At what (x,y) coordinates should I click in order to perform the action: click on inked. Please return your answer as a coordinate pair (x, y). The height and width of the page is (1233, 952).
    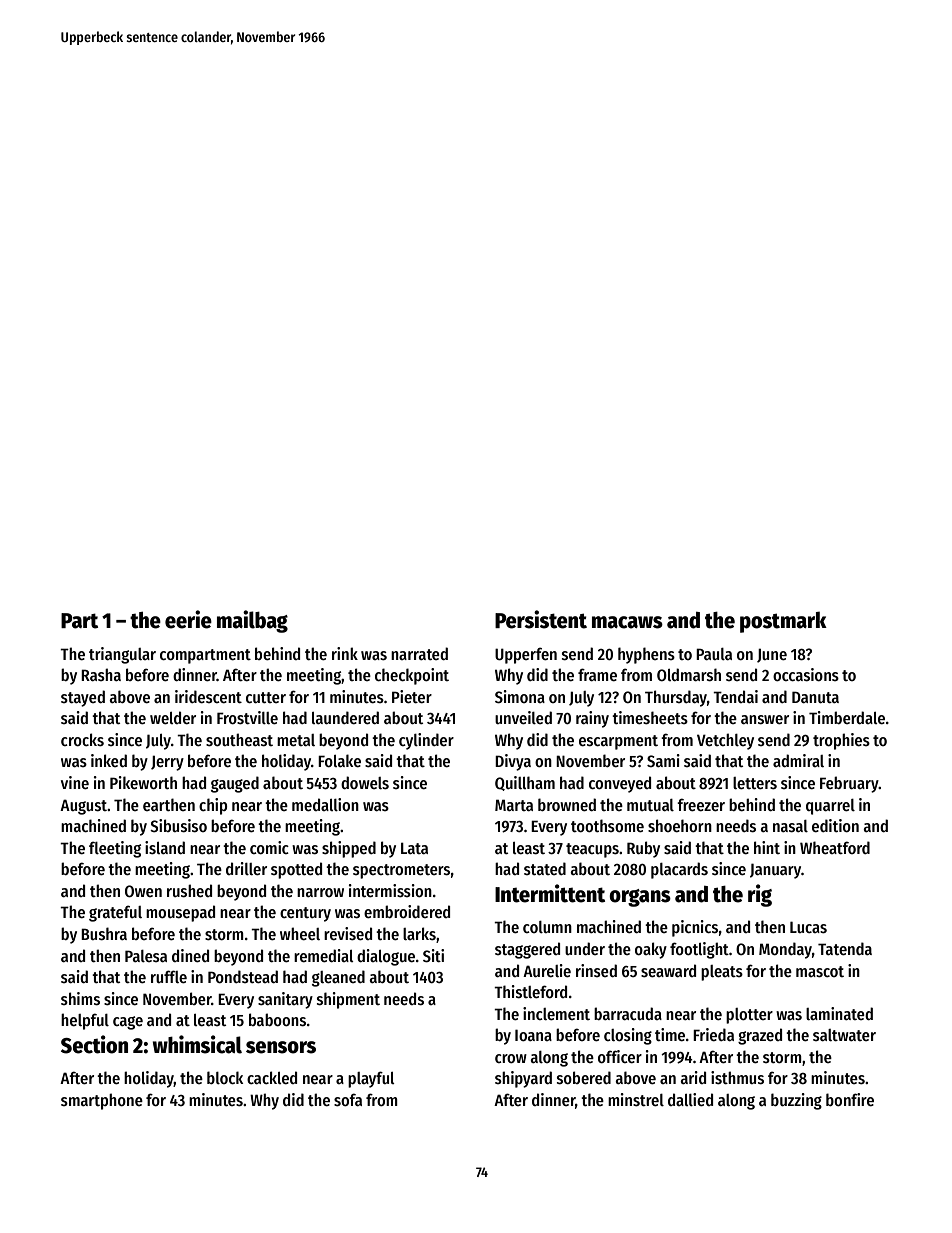
    Looking at the image, I should click on (109, 760).
